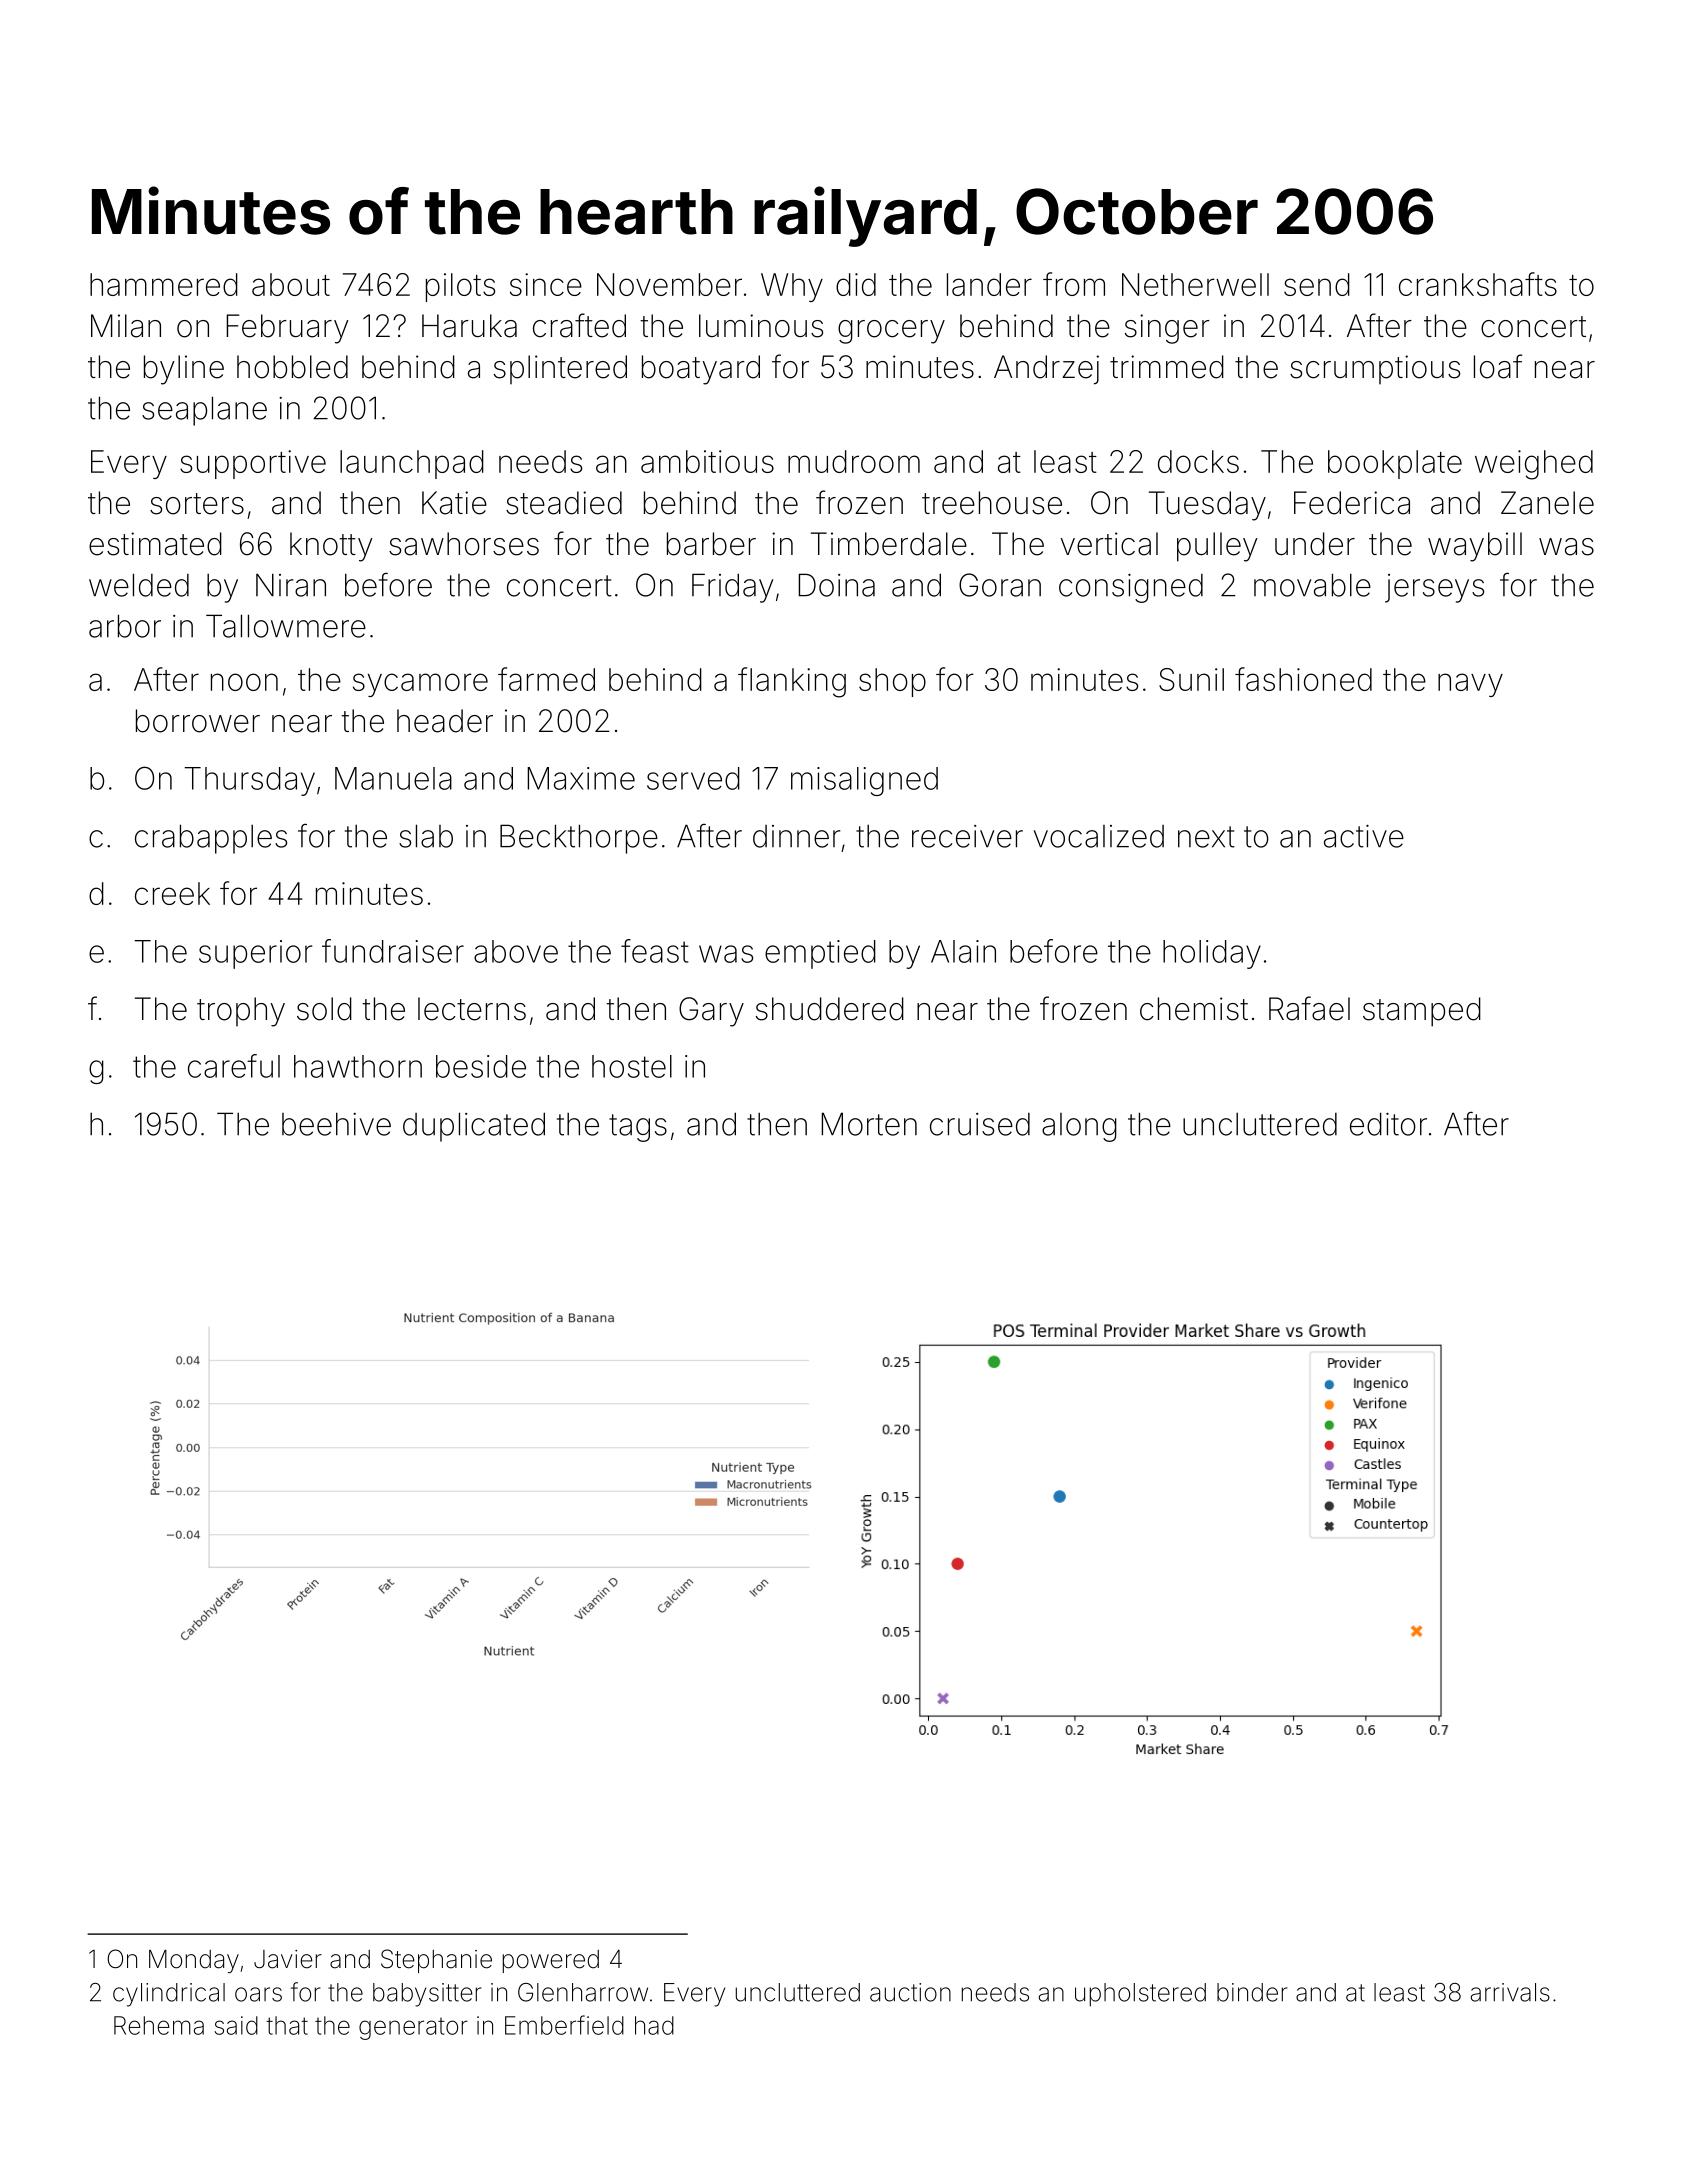 Image resolution: width=1683 pixels, height=2178 pixels. What do you see at coordinates (184, 370) in the image?
I see `byline` at bounding box center [184, 370].
